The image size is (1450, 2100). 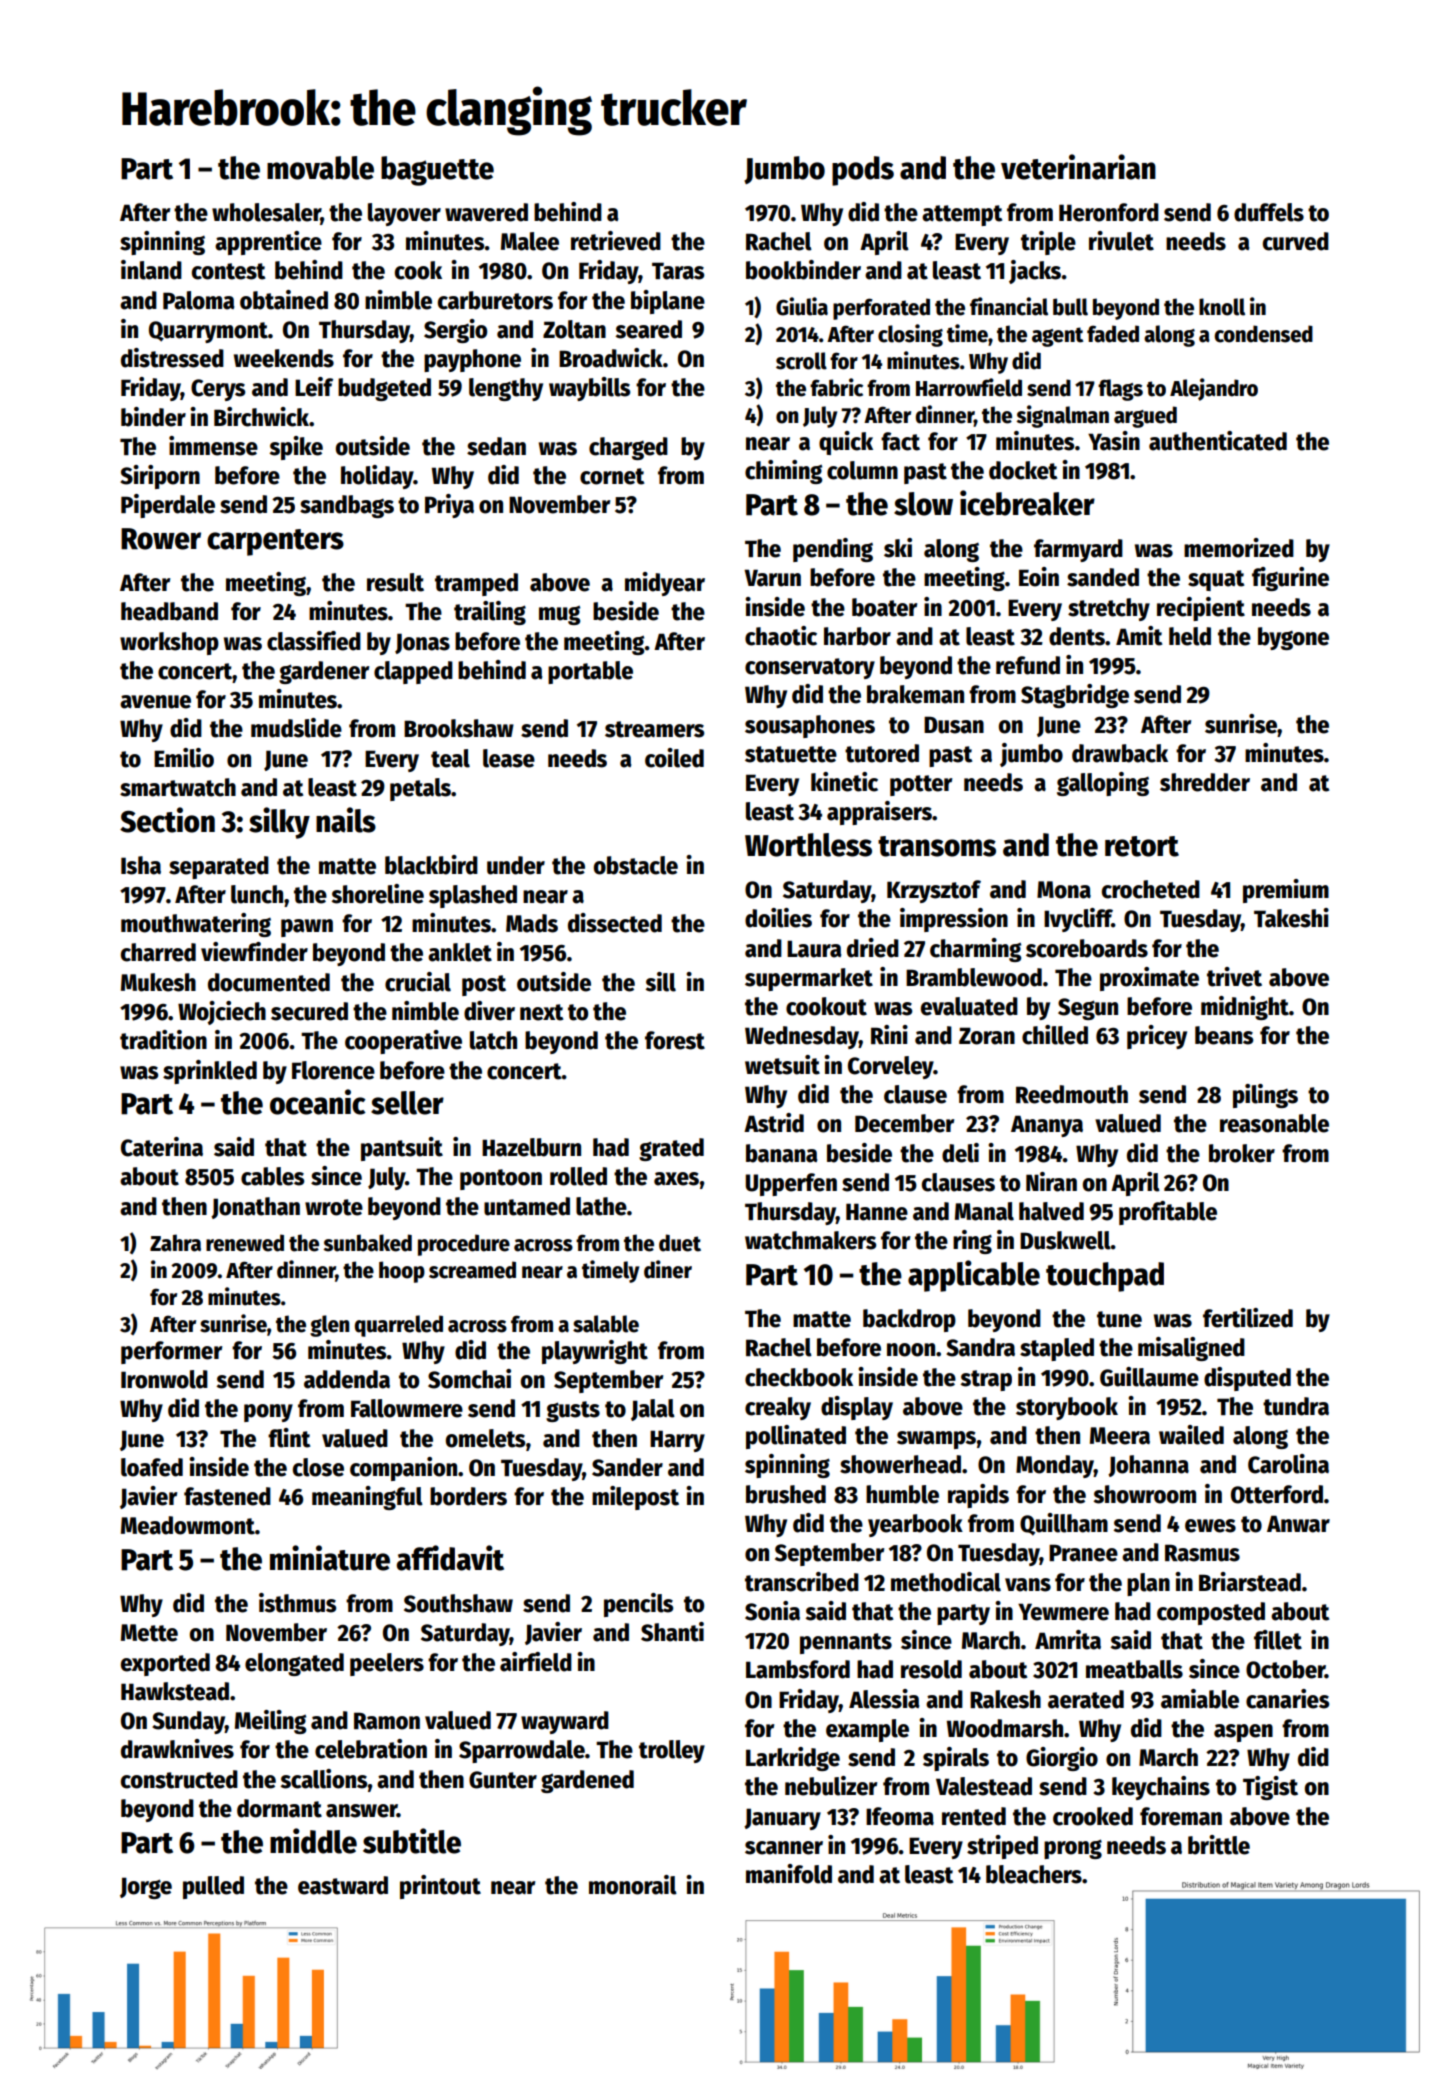 I want to click on close, so click(x=318, y=1467).
